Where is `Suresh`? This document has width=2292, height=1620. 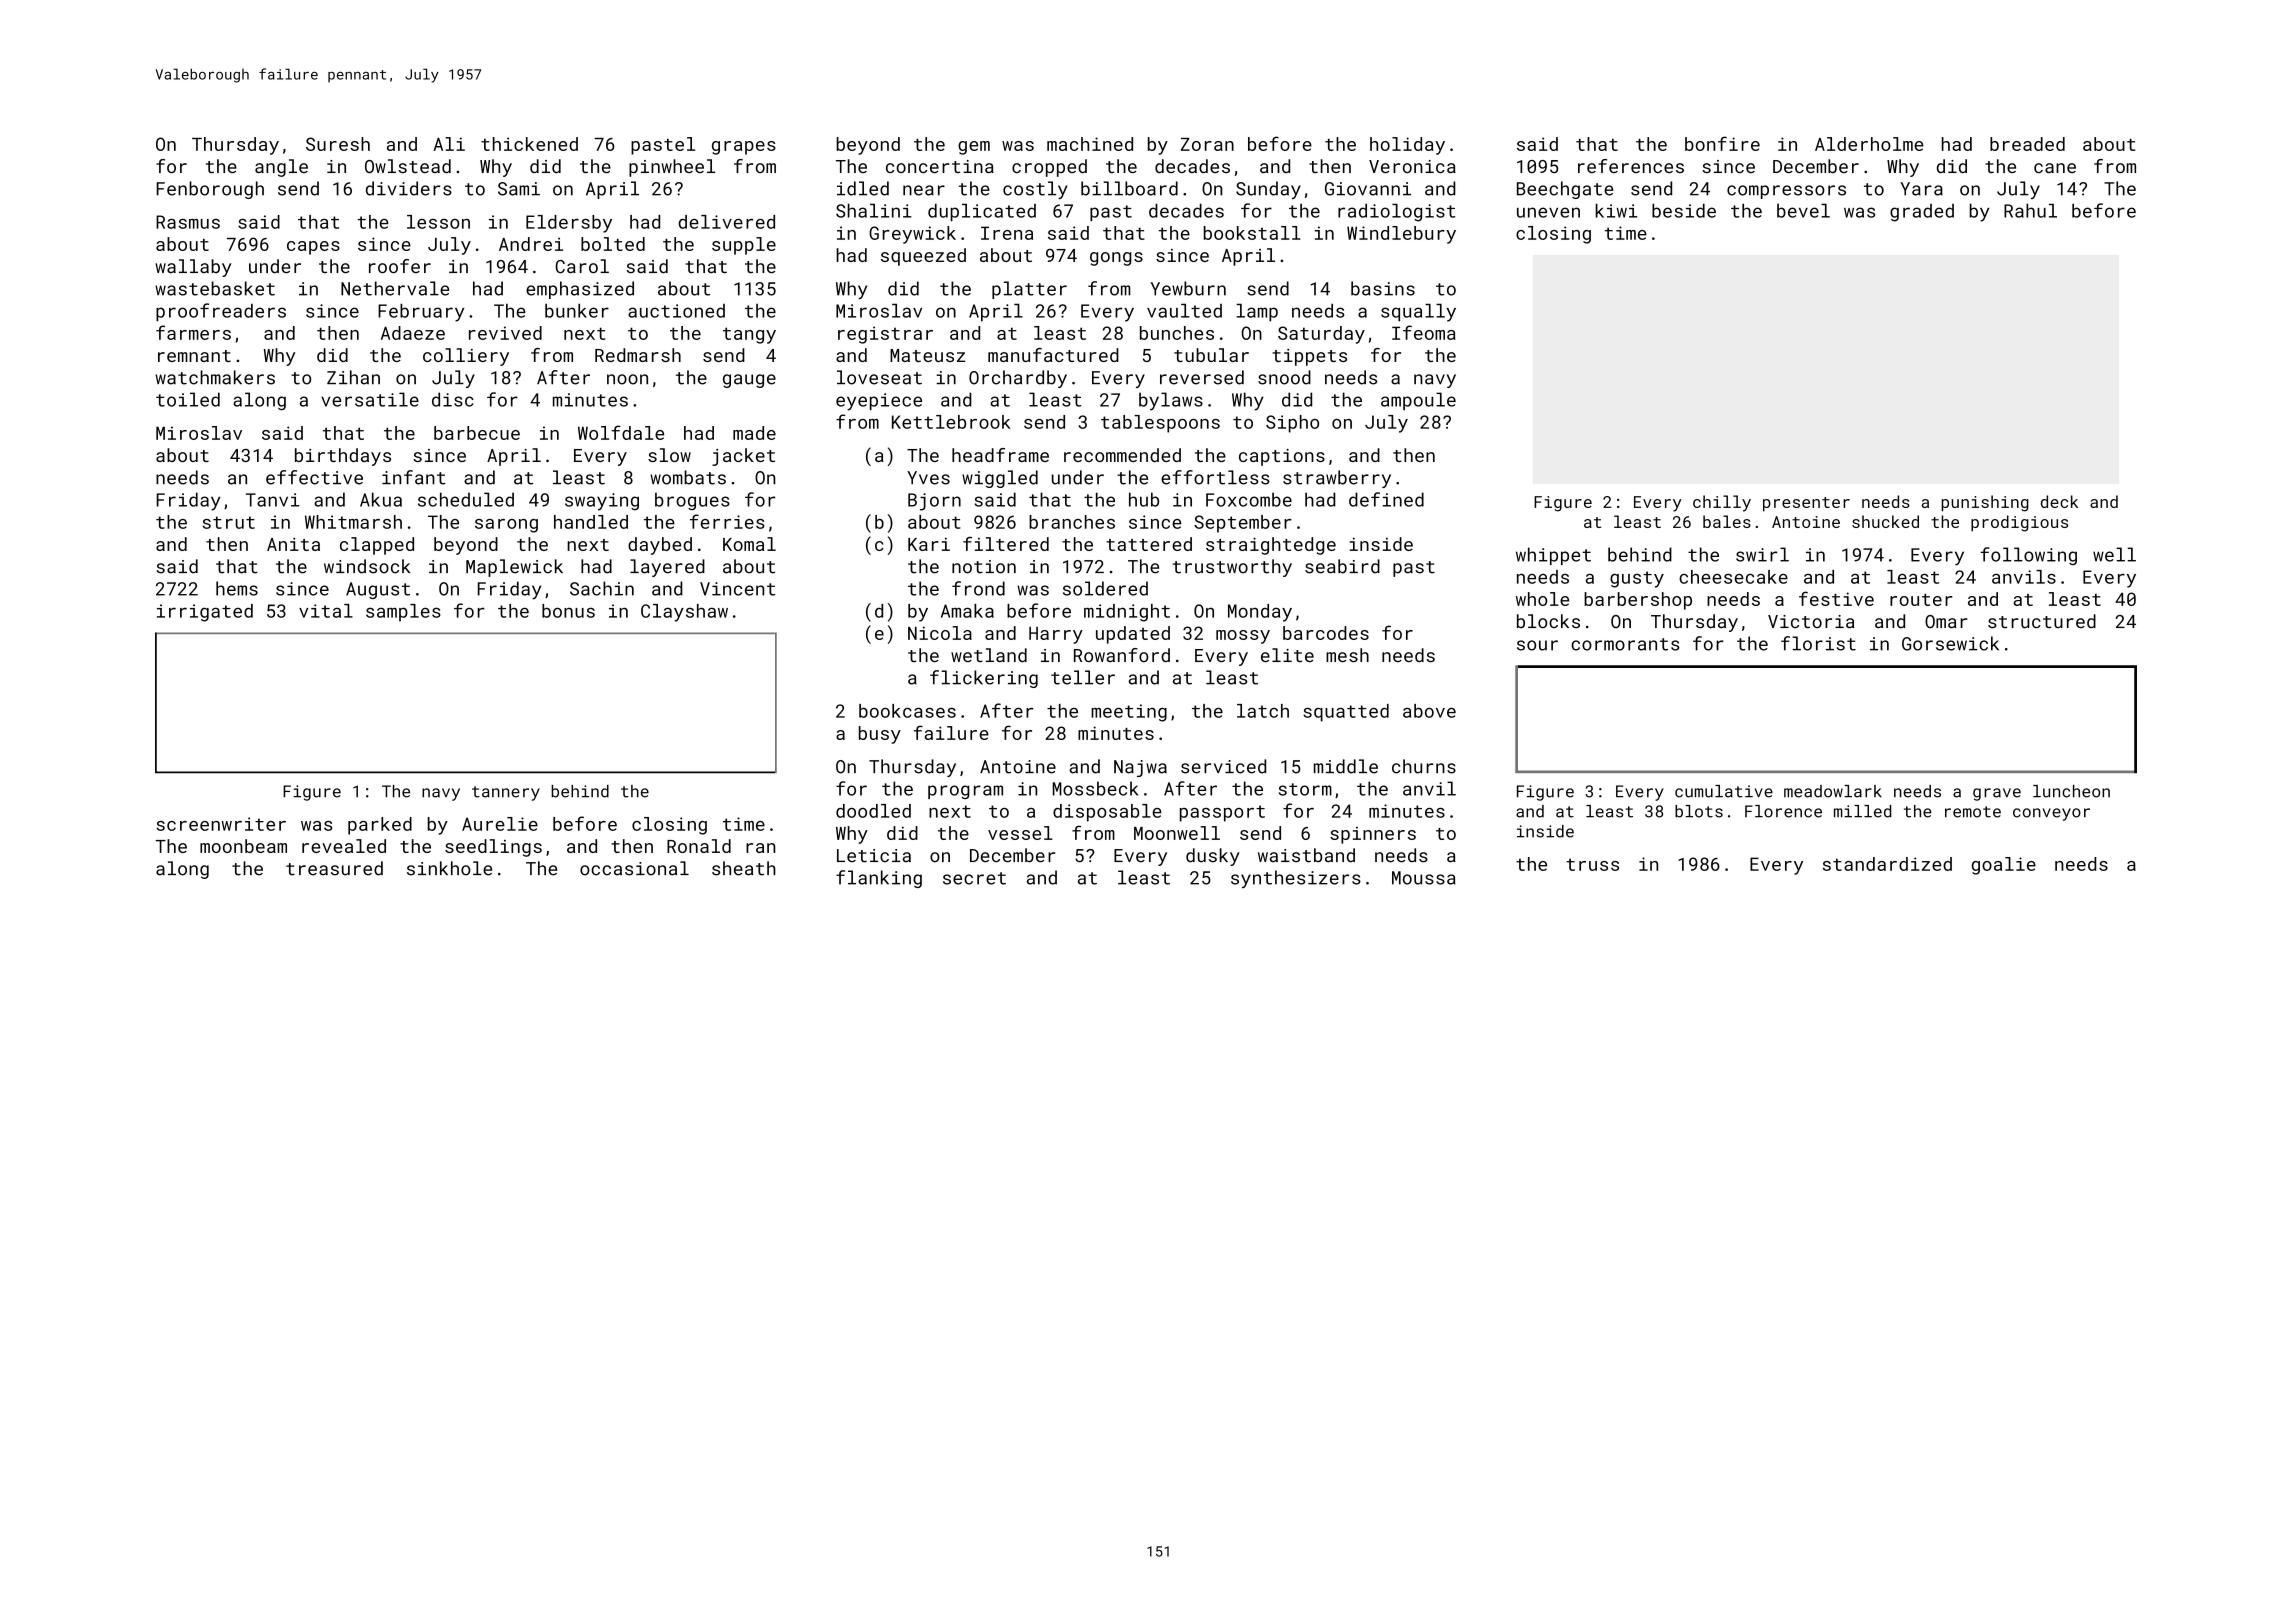
Suresh is located at coordinates (338, 144).
